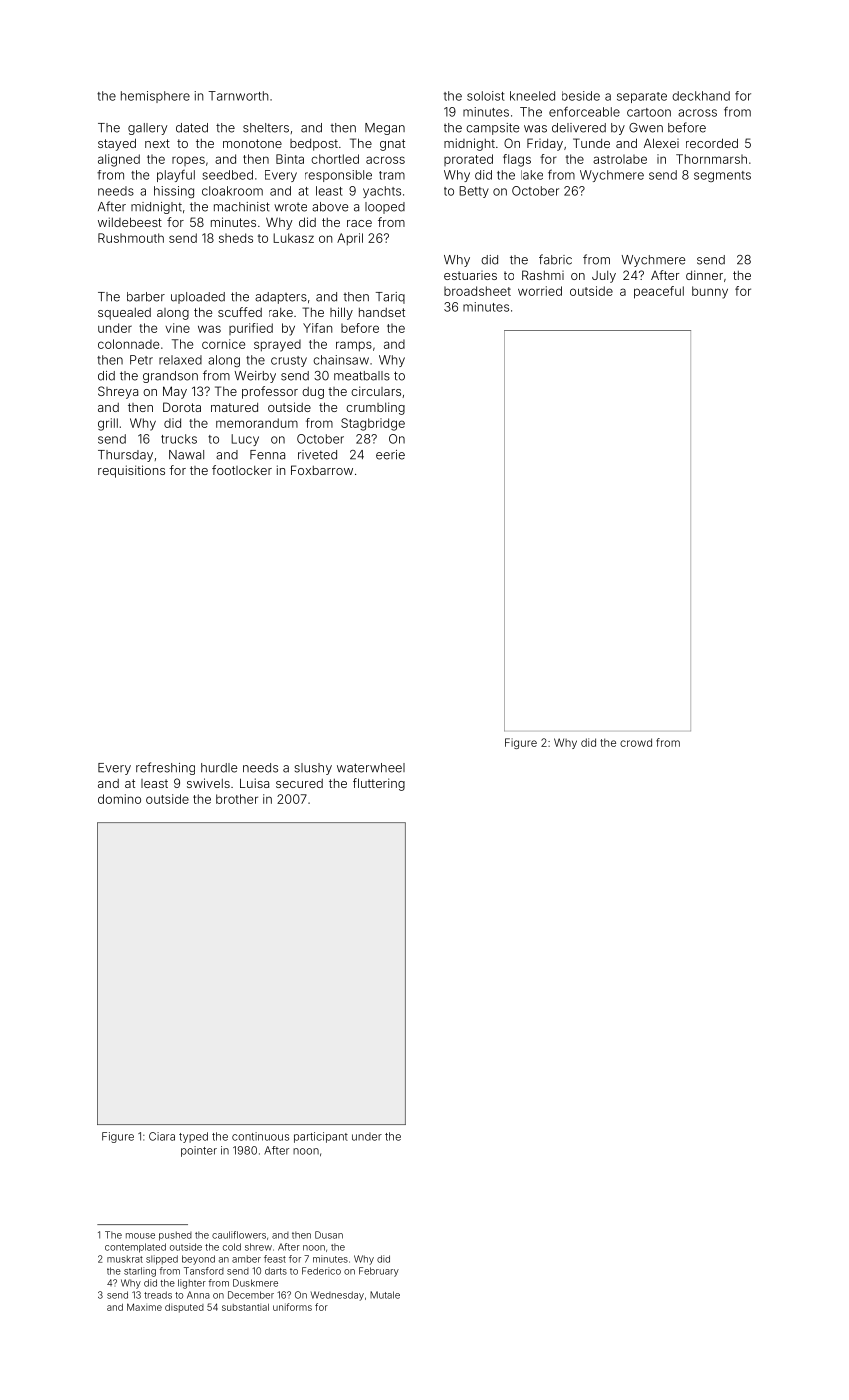 The image size is (849, 1400). I want to click on Mutale, so click(385, 1295).
